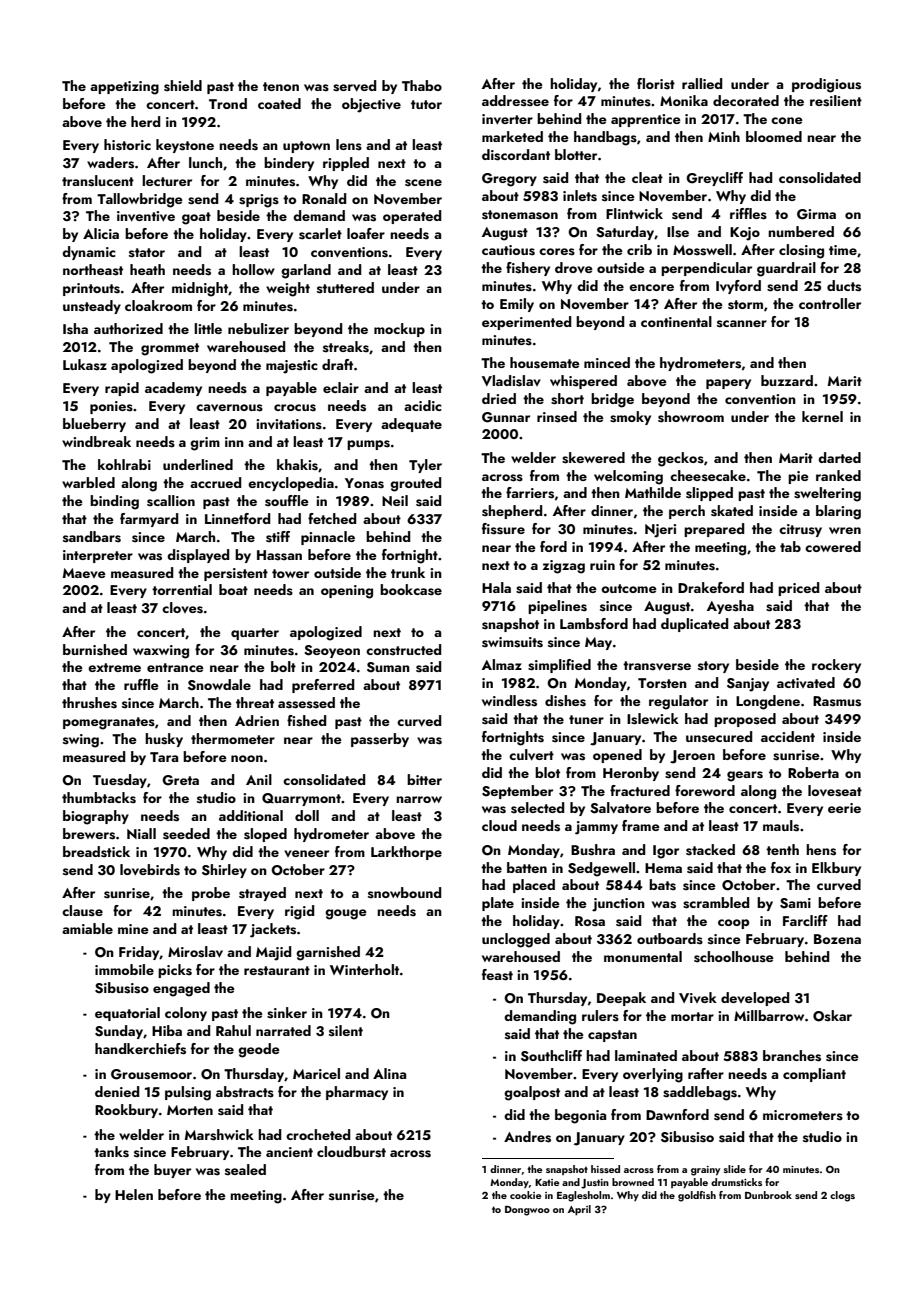 This screenshot has width=924, height=1308. I want to click on Ayesha, so click(730, 607).
